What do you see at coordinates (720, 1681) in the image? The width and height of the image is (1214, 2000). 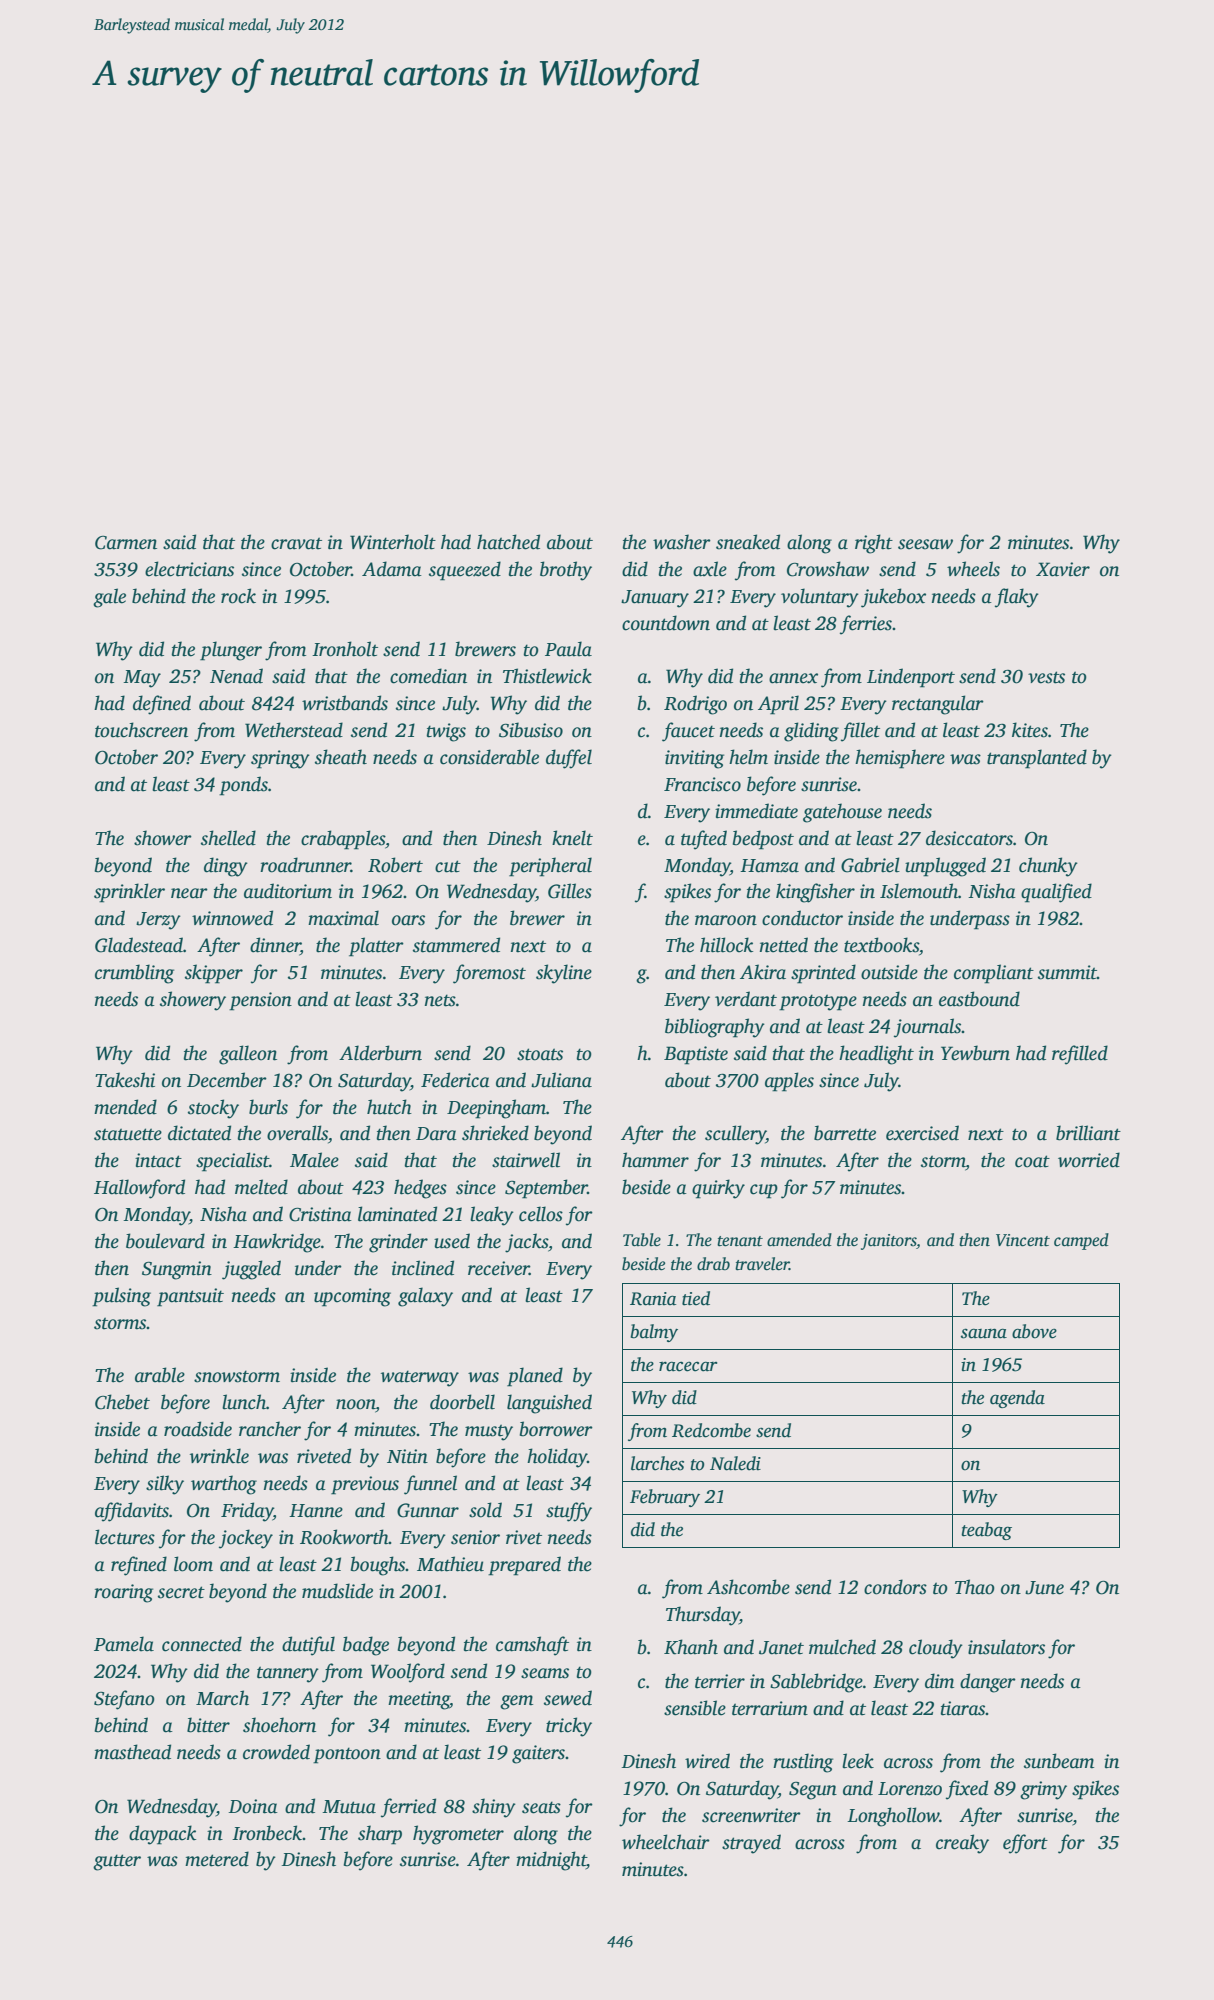 I see `terrier` at bounding box center [720, 1681].
